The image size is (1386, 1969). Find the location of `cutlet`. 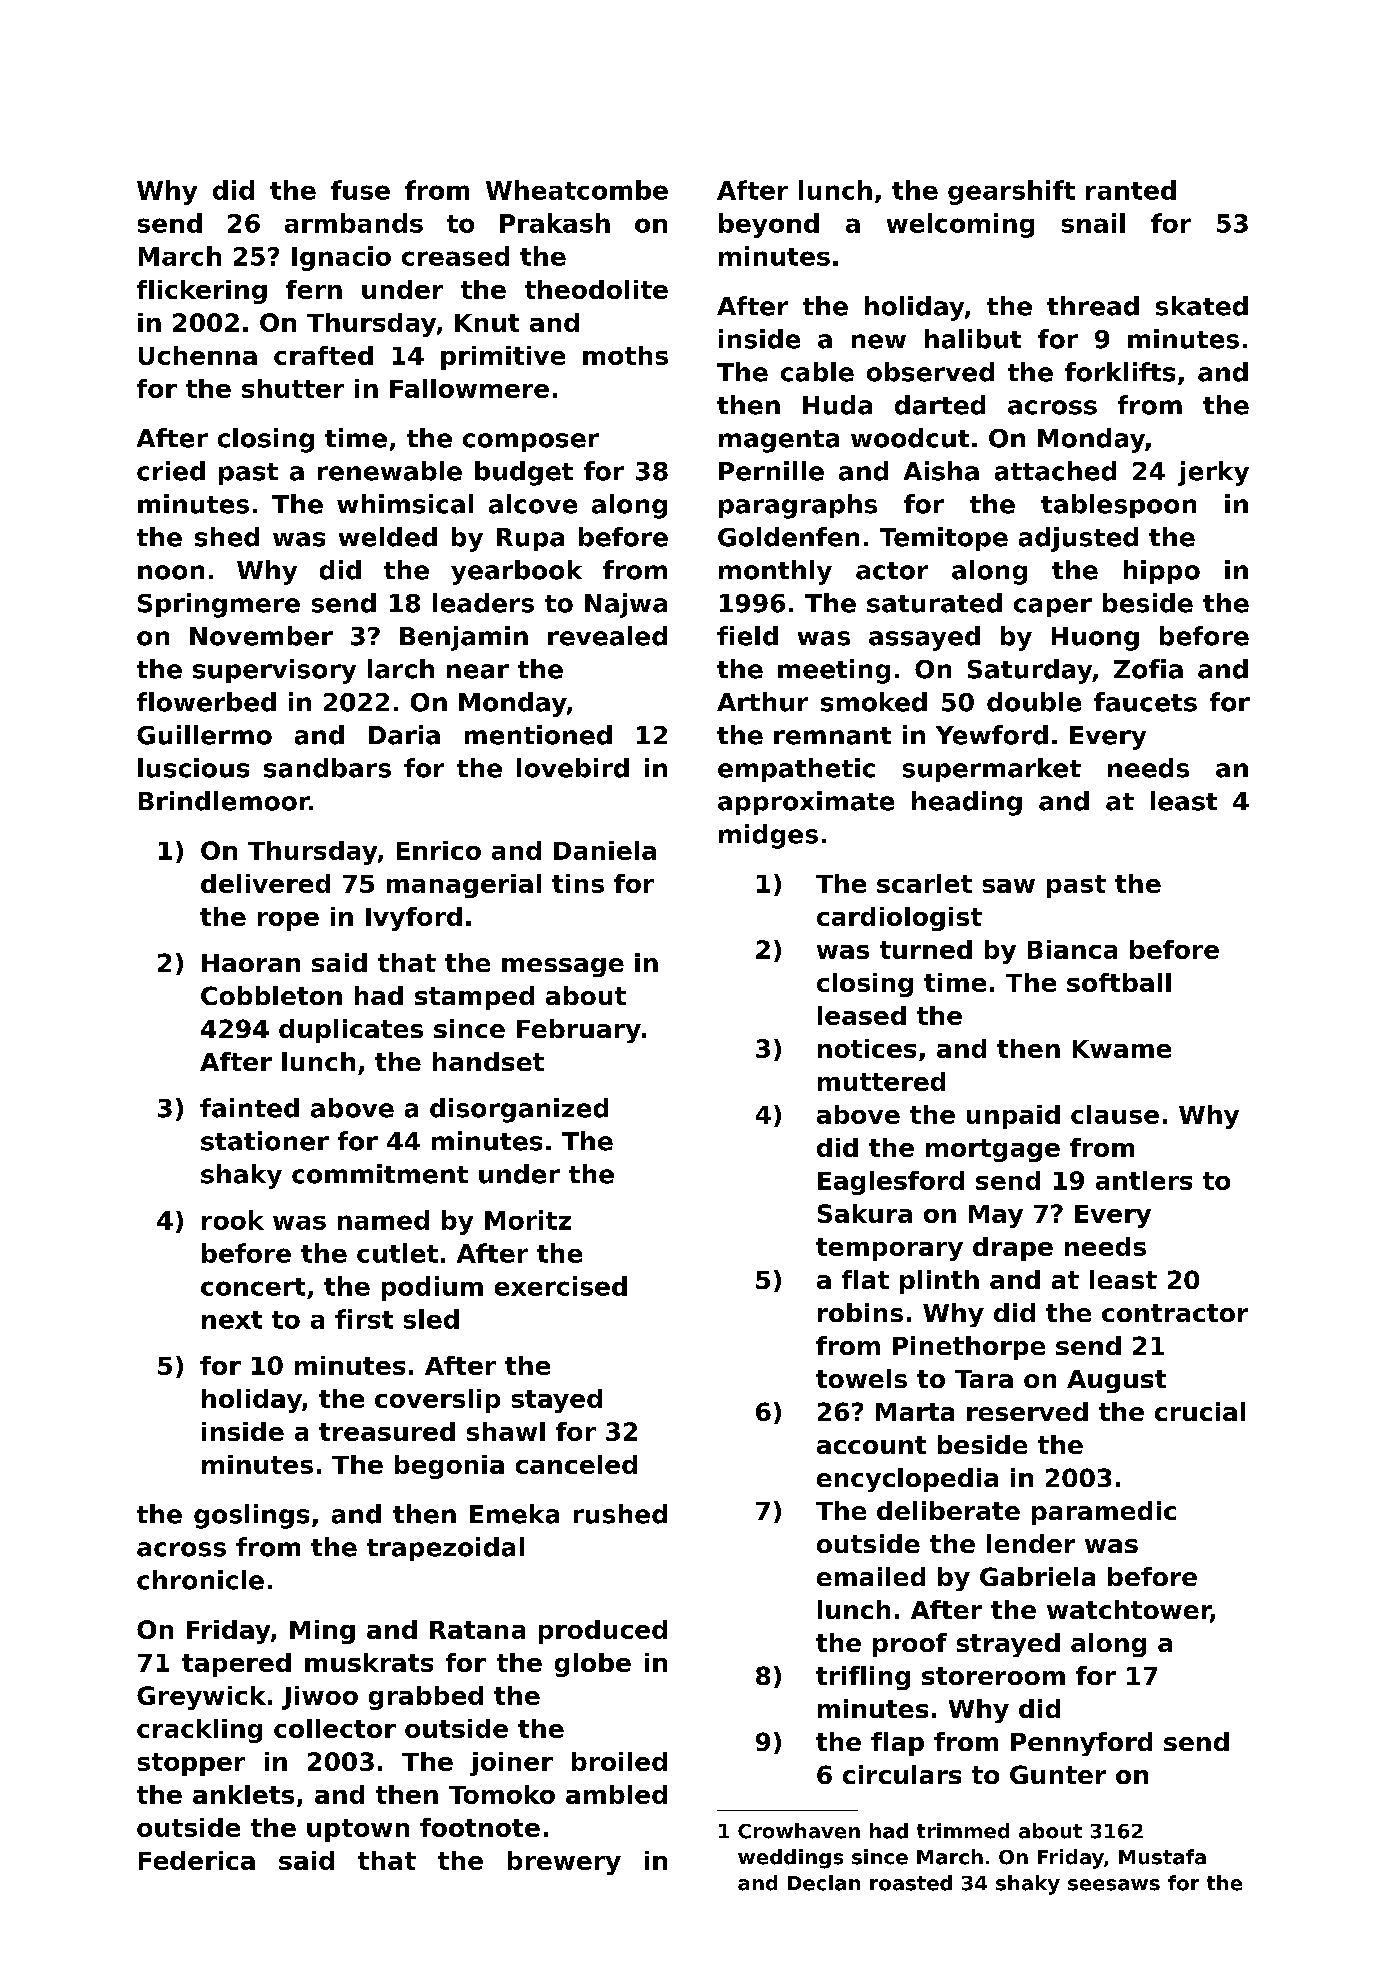

cutlet is located at coordinates (397, 1253).
